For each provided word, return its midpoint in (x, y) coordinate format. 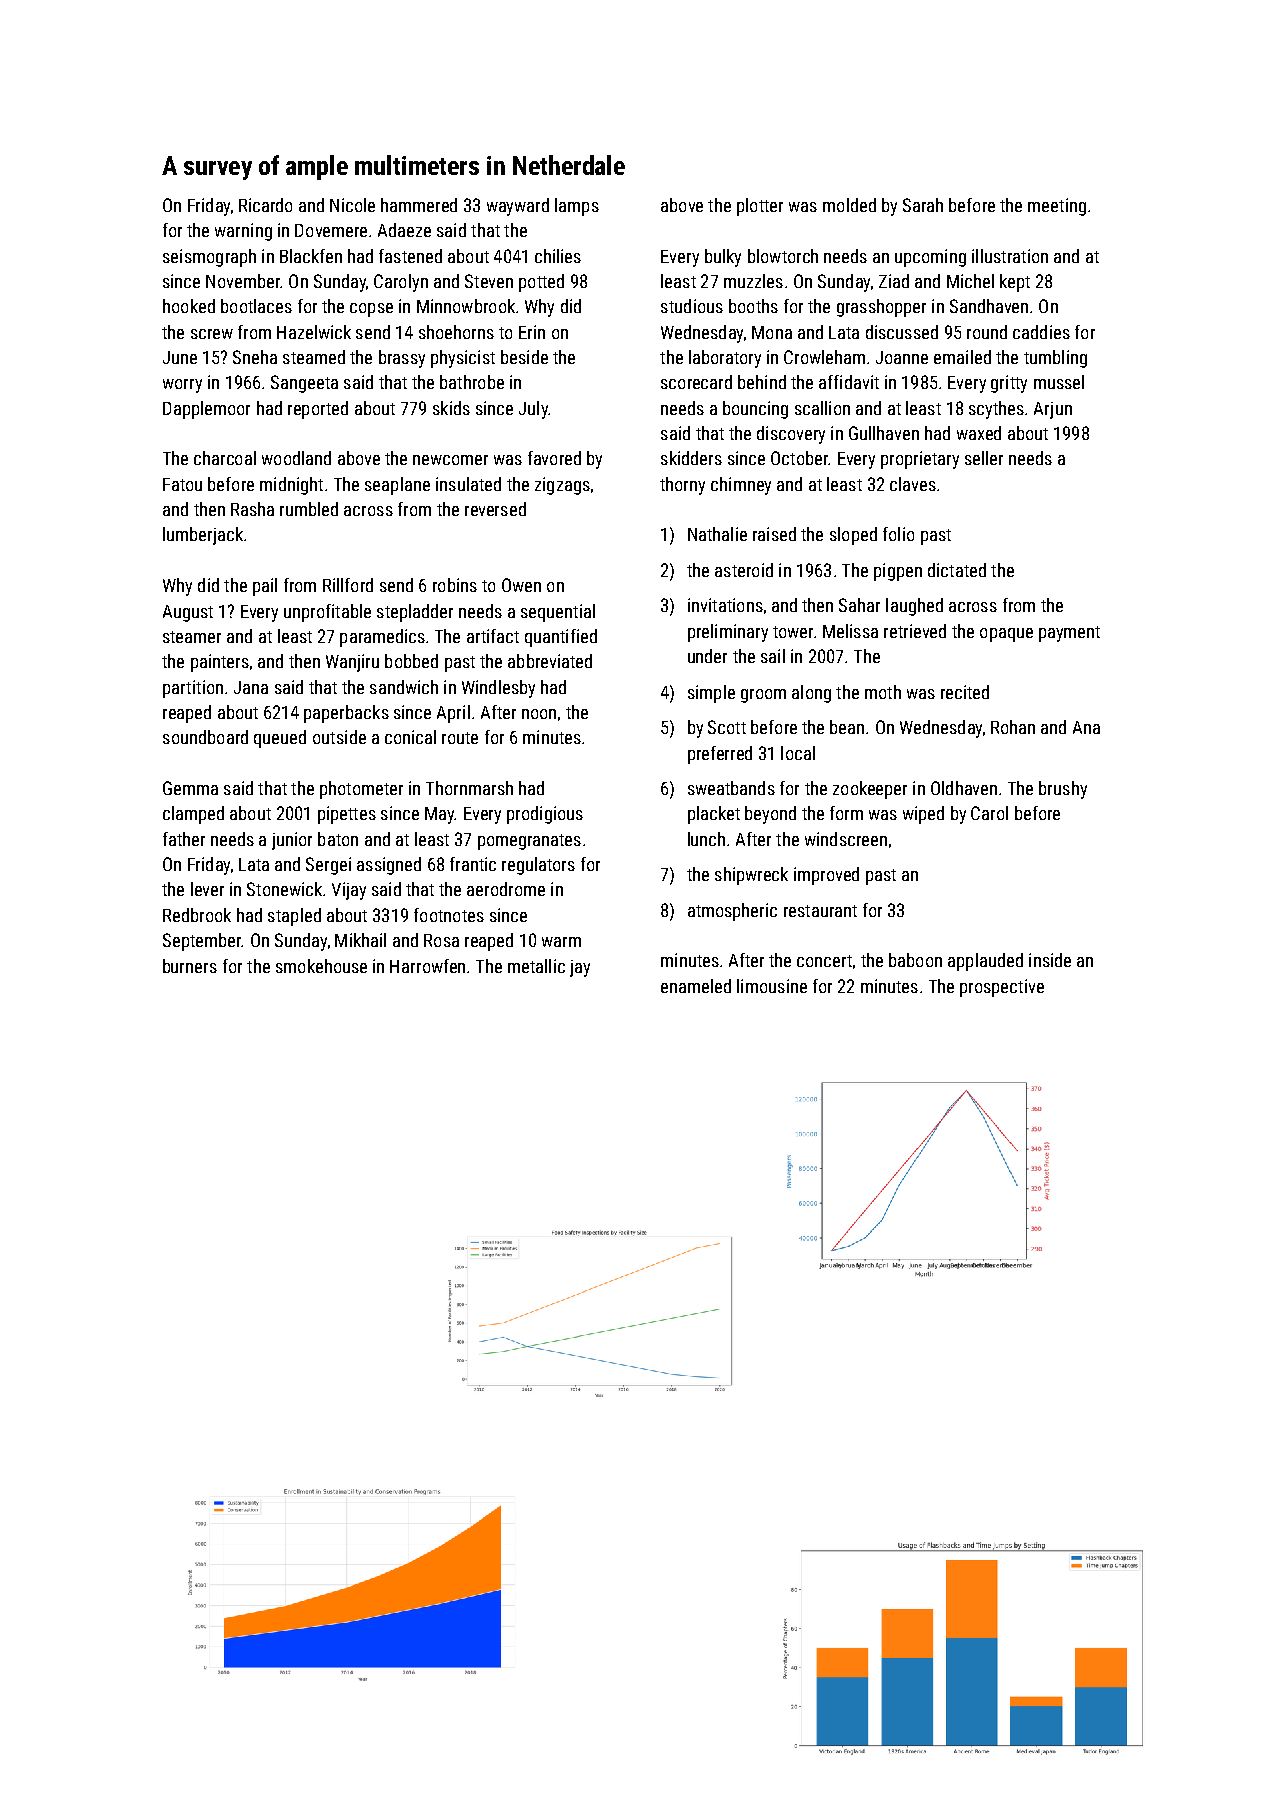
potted (541, 283)
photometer (361, 790)
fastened (410, 256)
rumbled (309, 509)
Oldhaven (964, 788)
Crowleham (824, 357)
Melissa (850, 631)
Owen (521, 585)
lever (207, 889)
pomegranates (529, 842)
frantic (473, 864)
